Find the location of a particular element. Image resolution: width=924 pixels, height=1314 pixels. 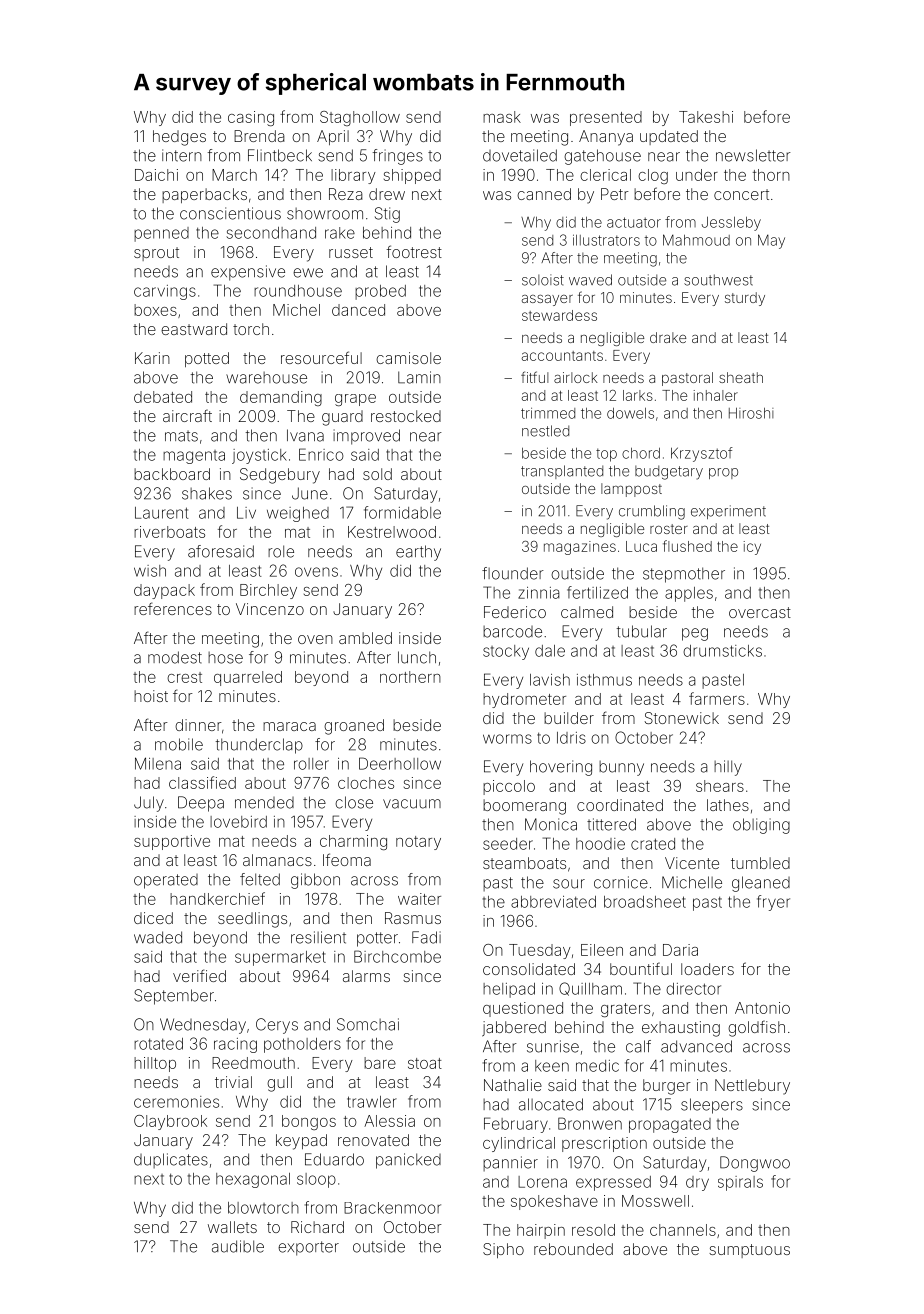

exporter is located at coordinates (308, 1248).
